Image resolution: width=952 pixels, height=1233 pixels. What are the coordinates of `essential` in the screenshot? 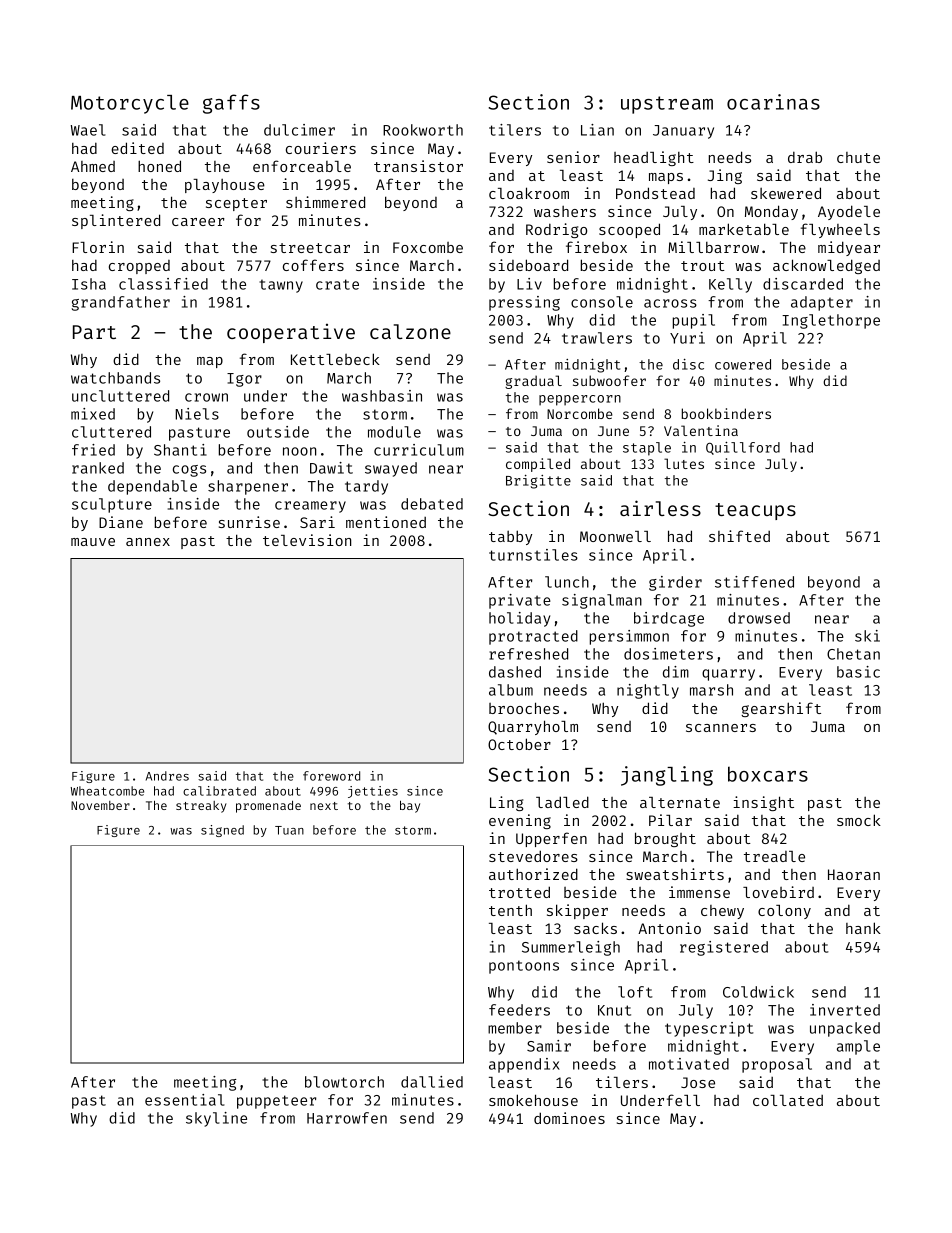 It's located at (185, 1100).
